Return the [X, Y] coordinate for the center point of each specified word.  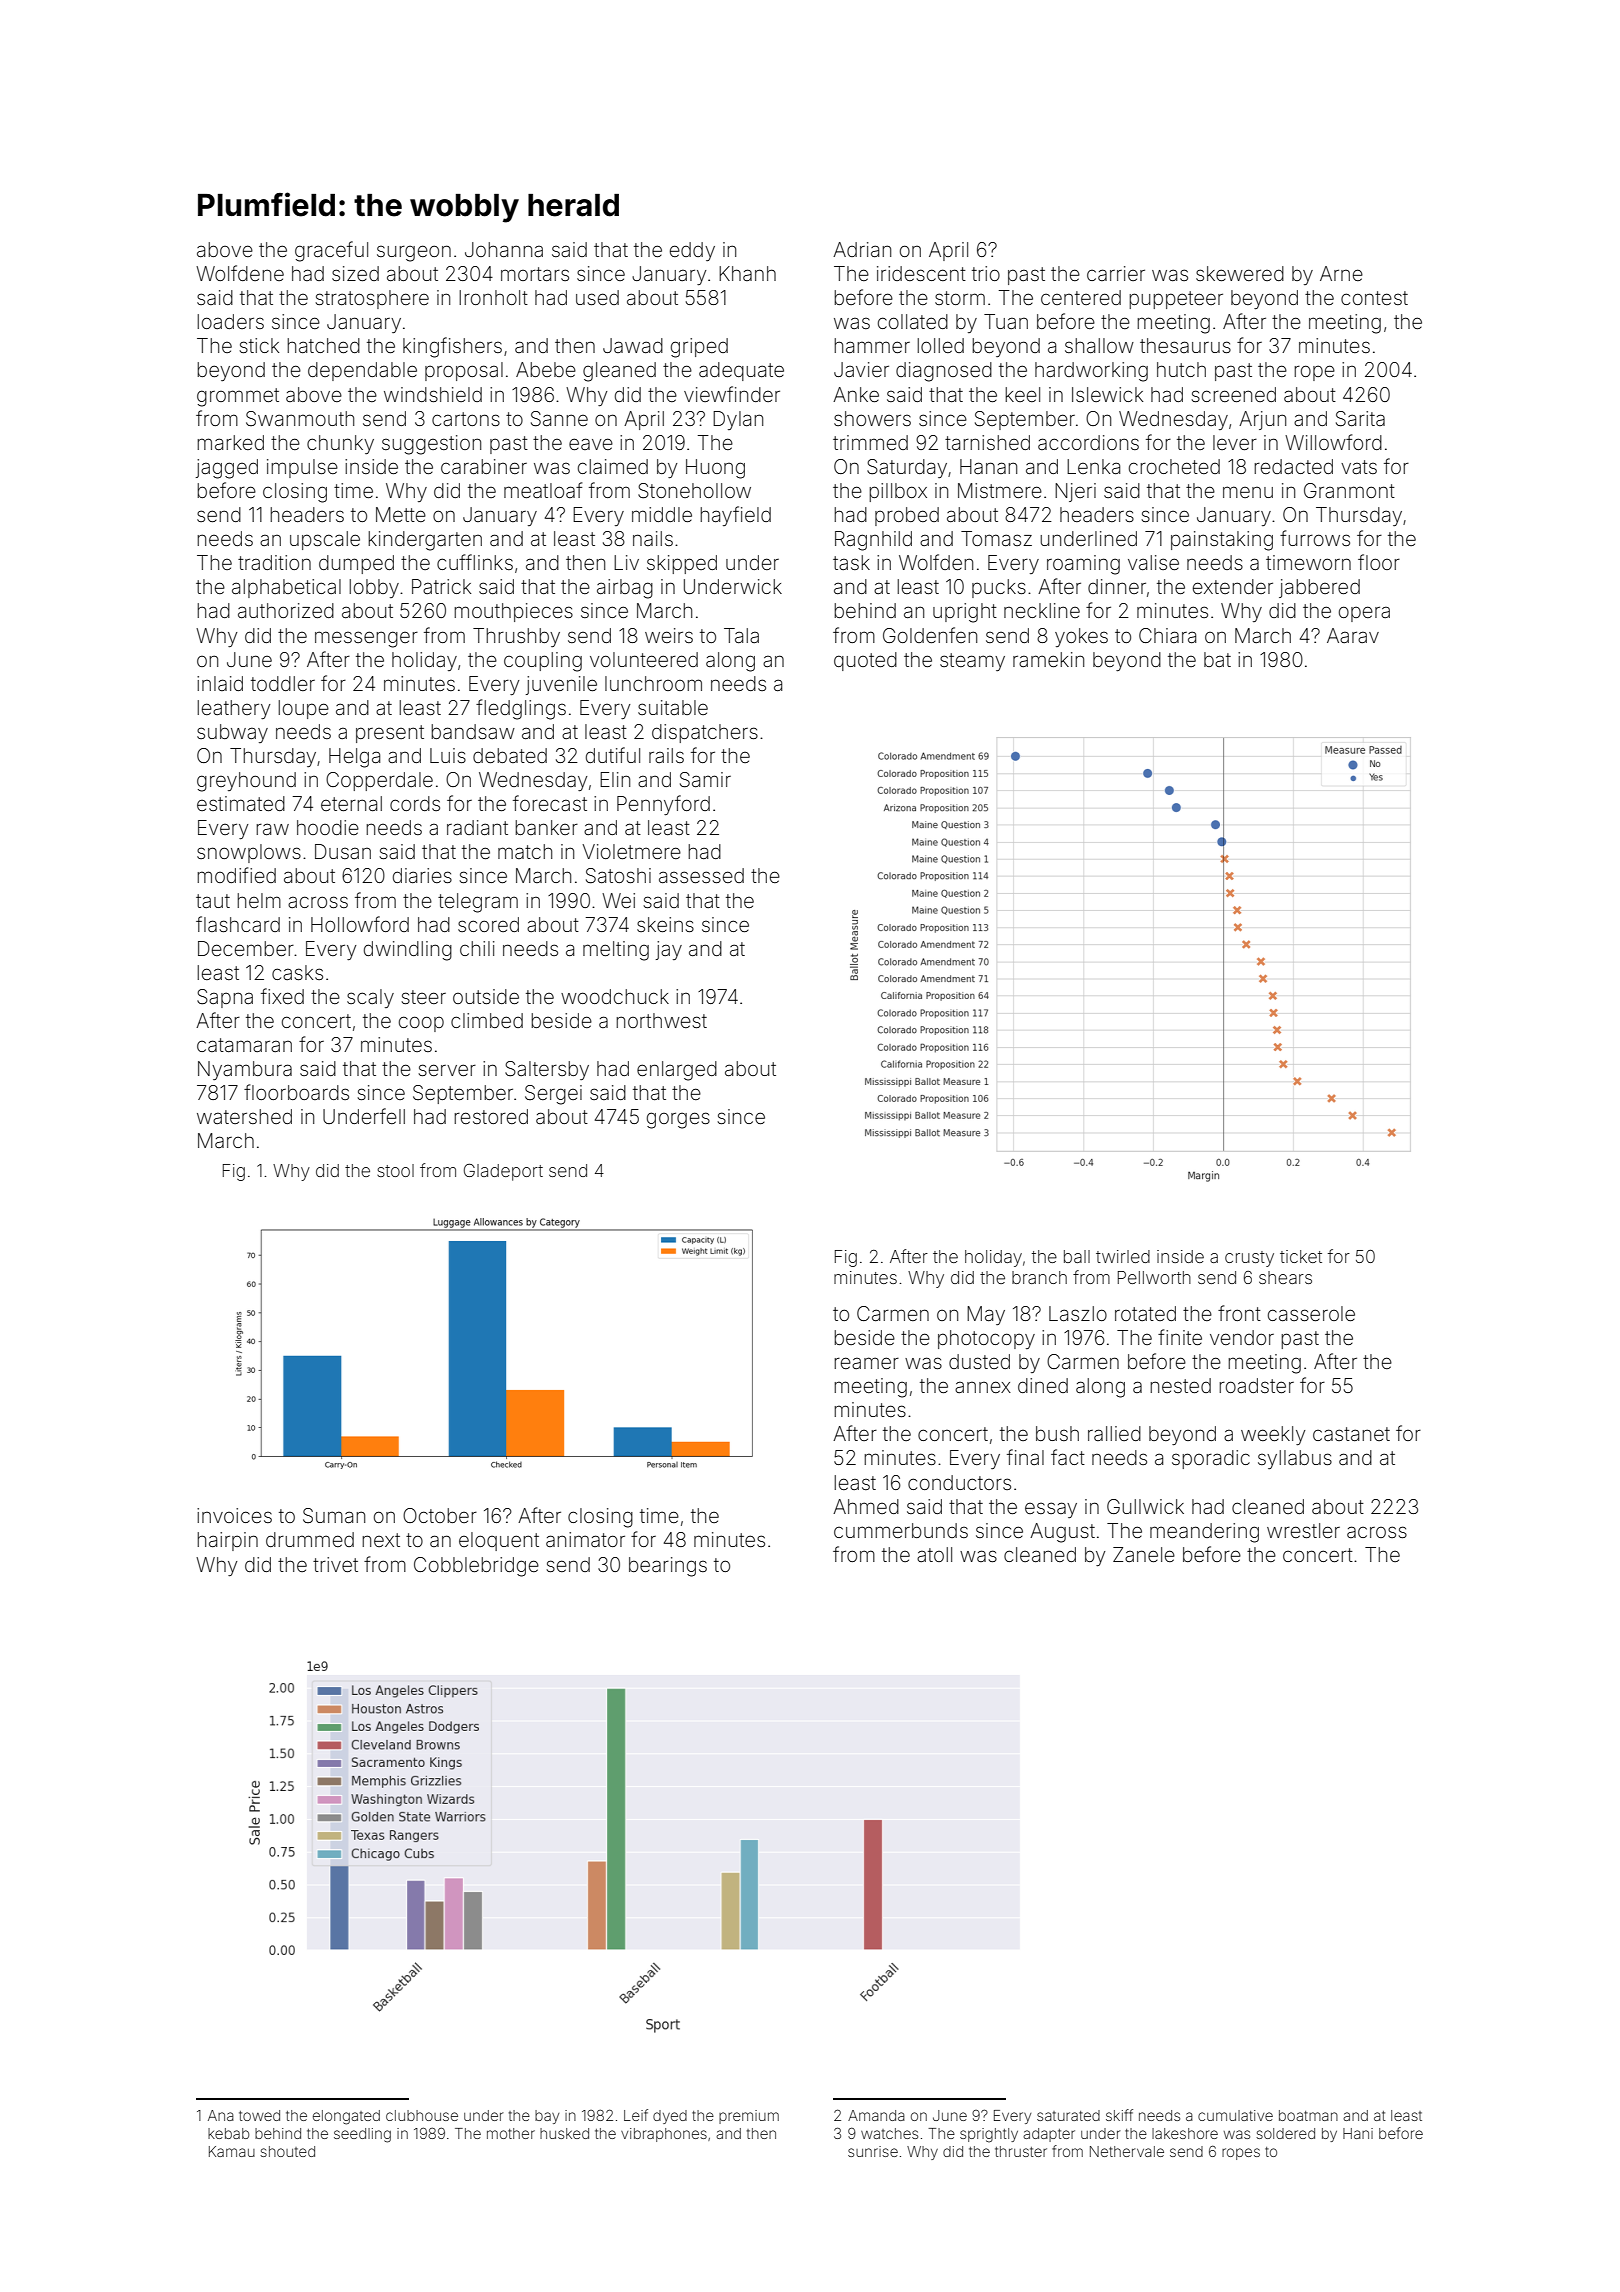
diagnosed [944, 372]
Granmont [1349, 490]
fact [1068, 1457]
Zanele [1144, 1554]
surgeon [414, 253]
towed [259, 2115]
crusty [1249, 1259]
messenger [366, 639]
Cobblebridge [476, 1567]
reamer [866, 1363]
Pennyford [663, 805]
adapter [1049, 2135]
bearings [668, 1567]
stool [395, 1170]
